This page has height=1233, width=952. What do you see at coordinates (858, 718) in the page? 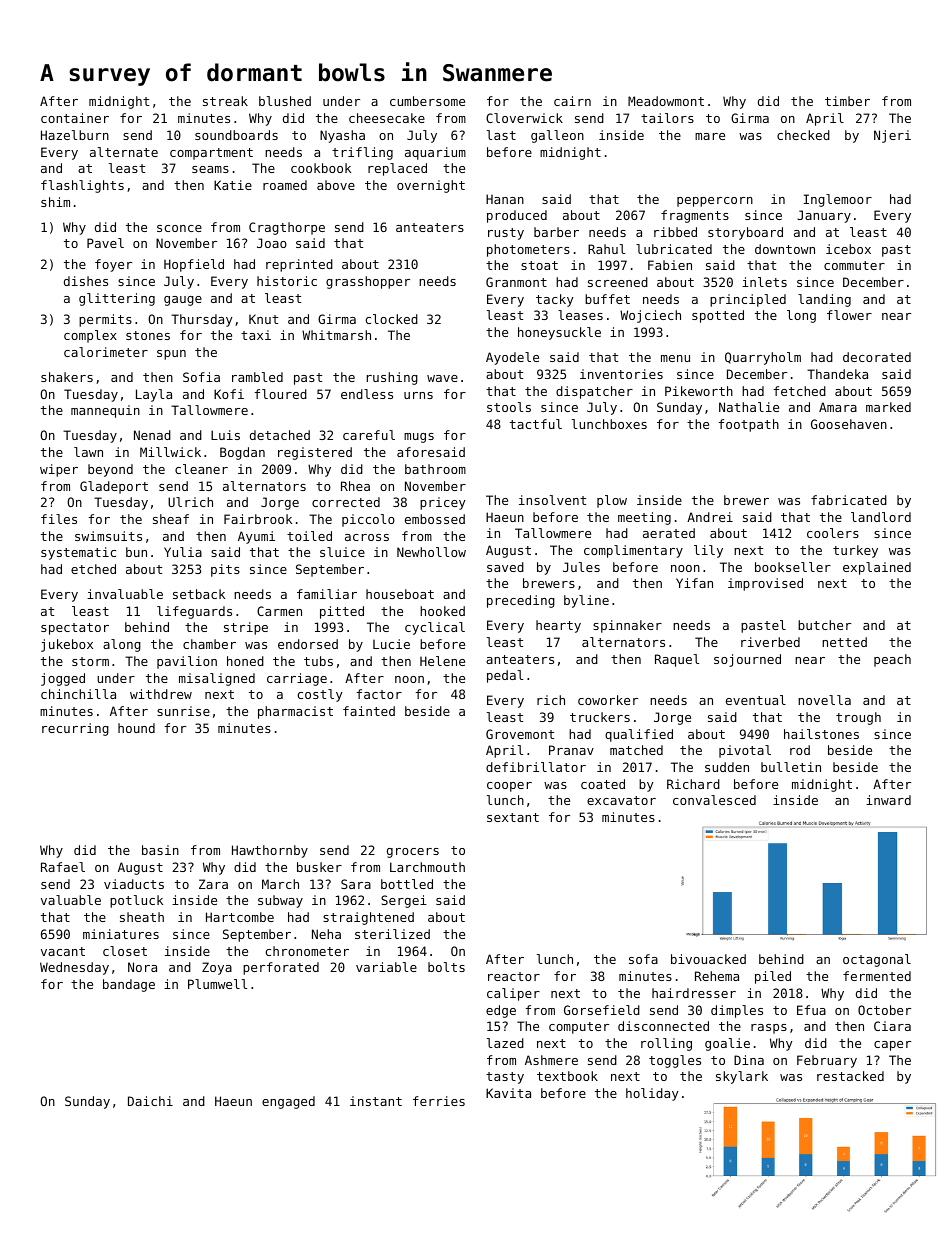
I see `trough` at bounding box center [858, 718].
